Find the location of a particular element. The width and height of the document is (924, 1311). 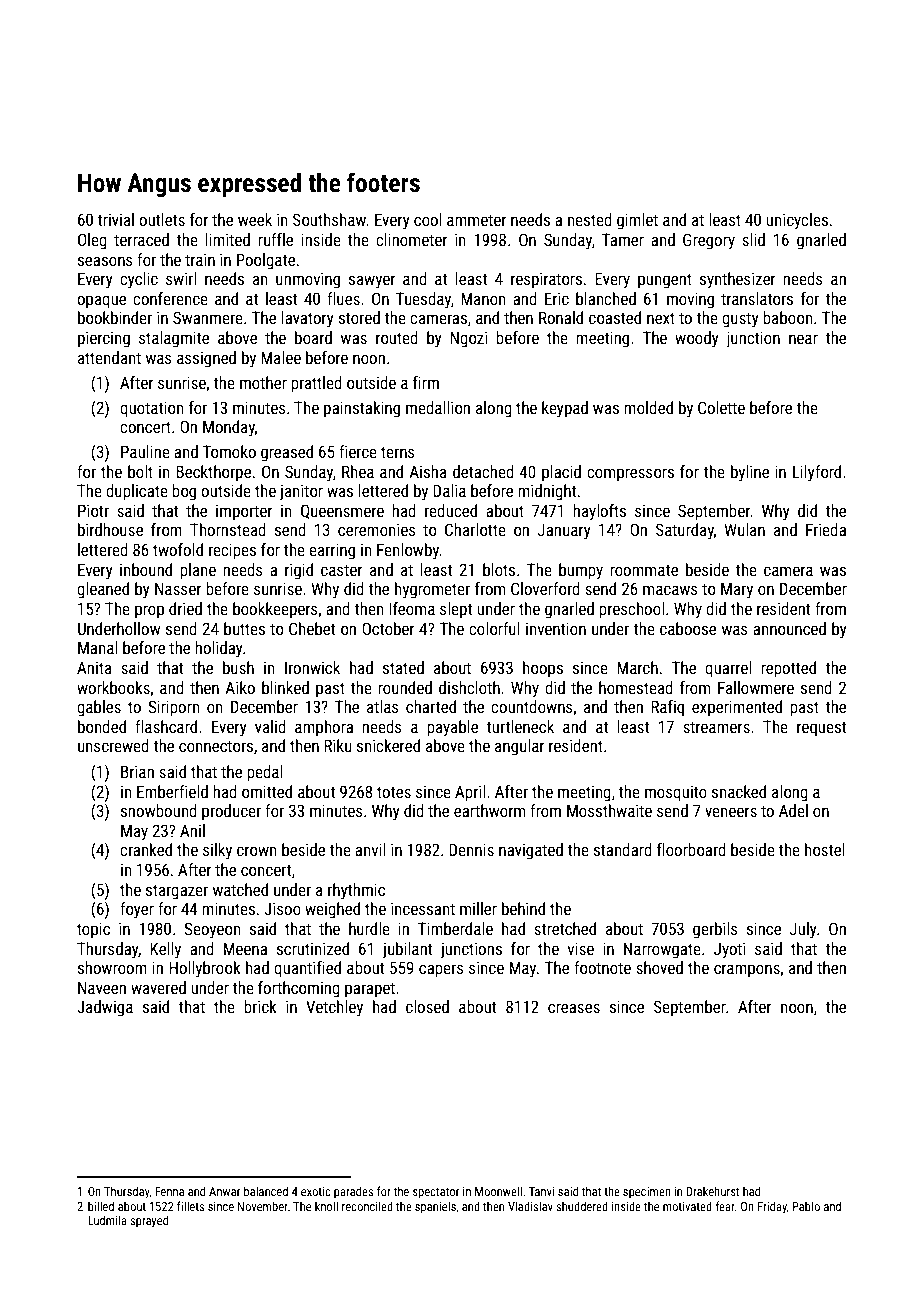

Pablo is located at coordinates (806, 1206).
